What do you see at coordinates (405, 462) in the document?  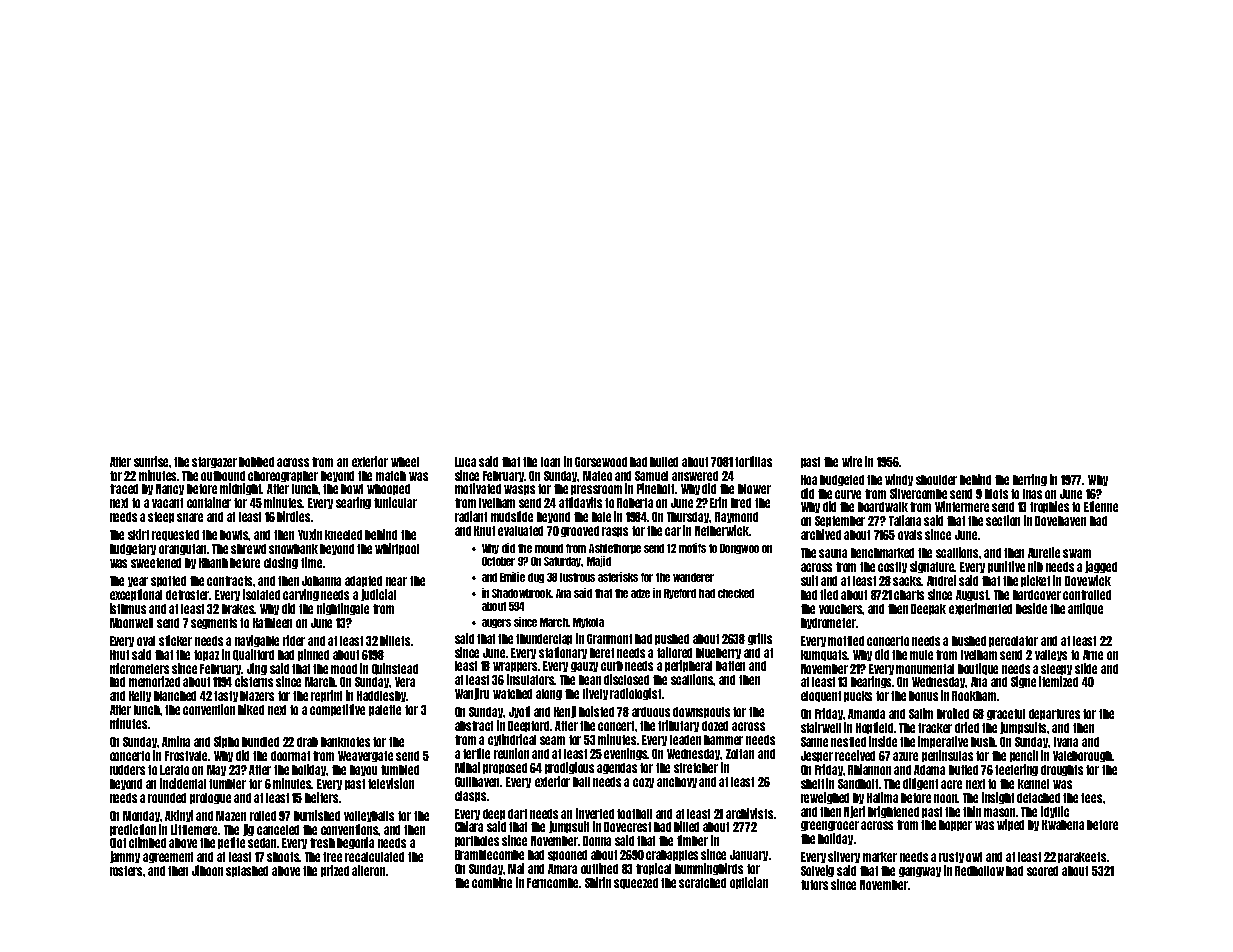 I see `wheel` at bounding box center [405, 462].
